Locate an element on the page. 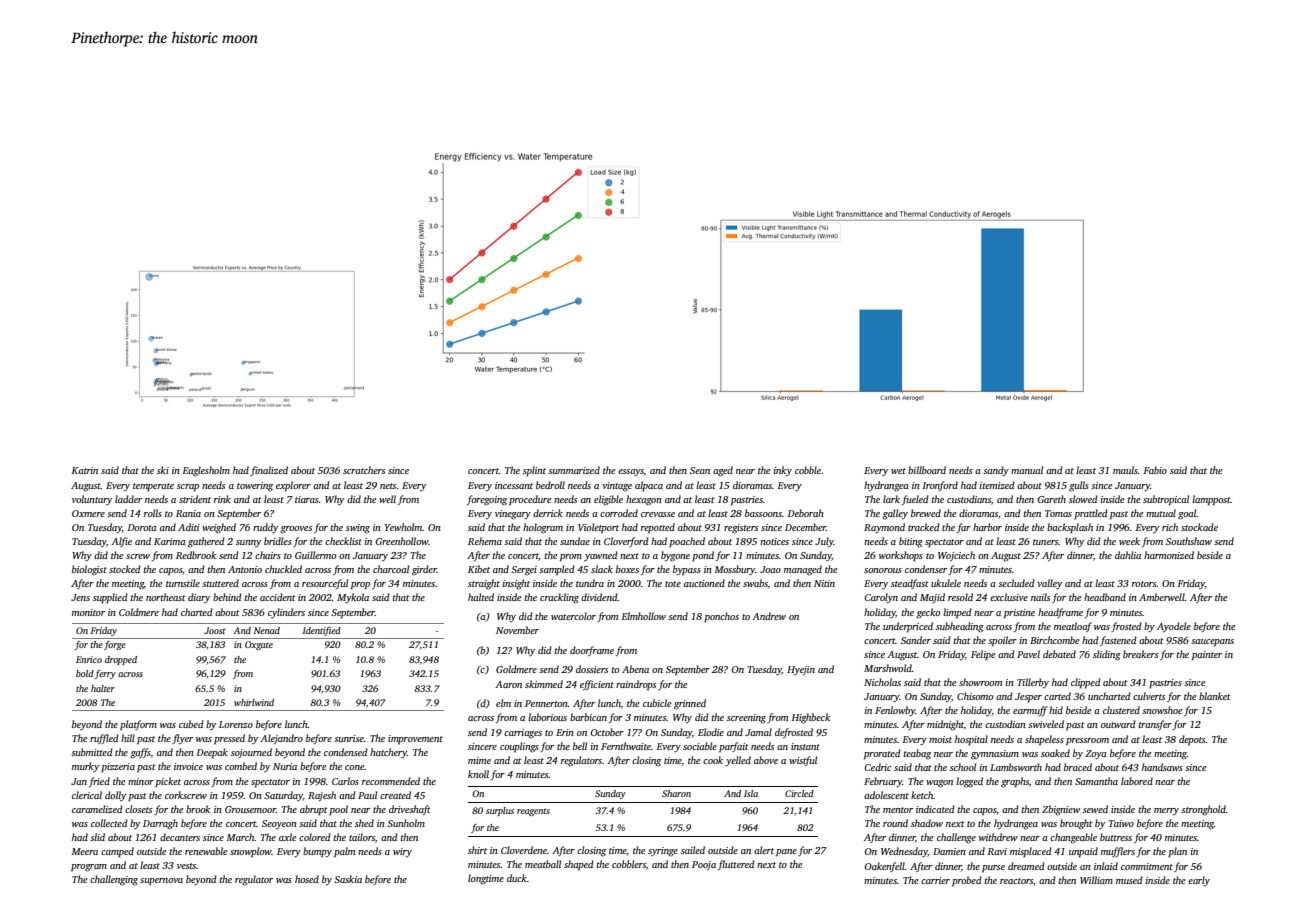 This page has width=1308, height=924. foregoing is located at coordinates (487, 500).
